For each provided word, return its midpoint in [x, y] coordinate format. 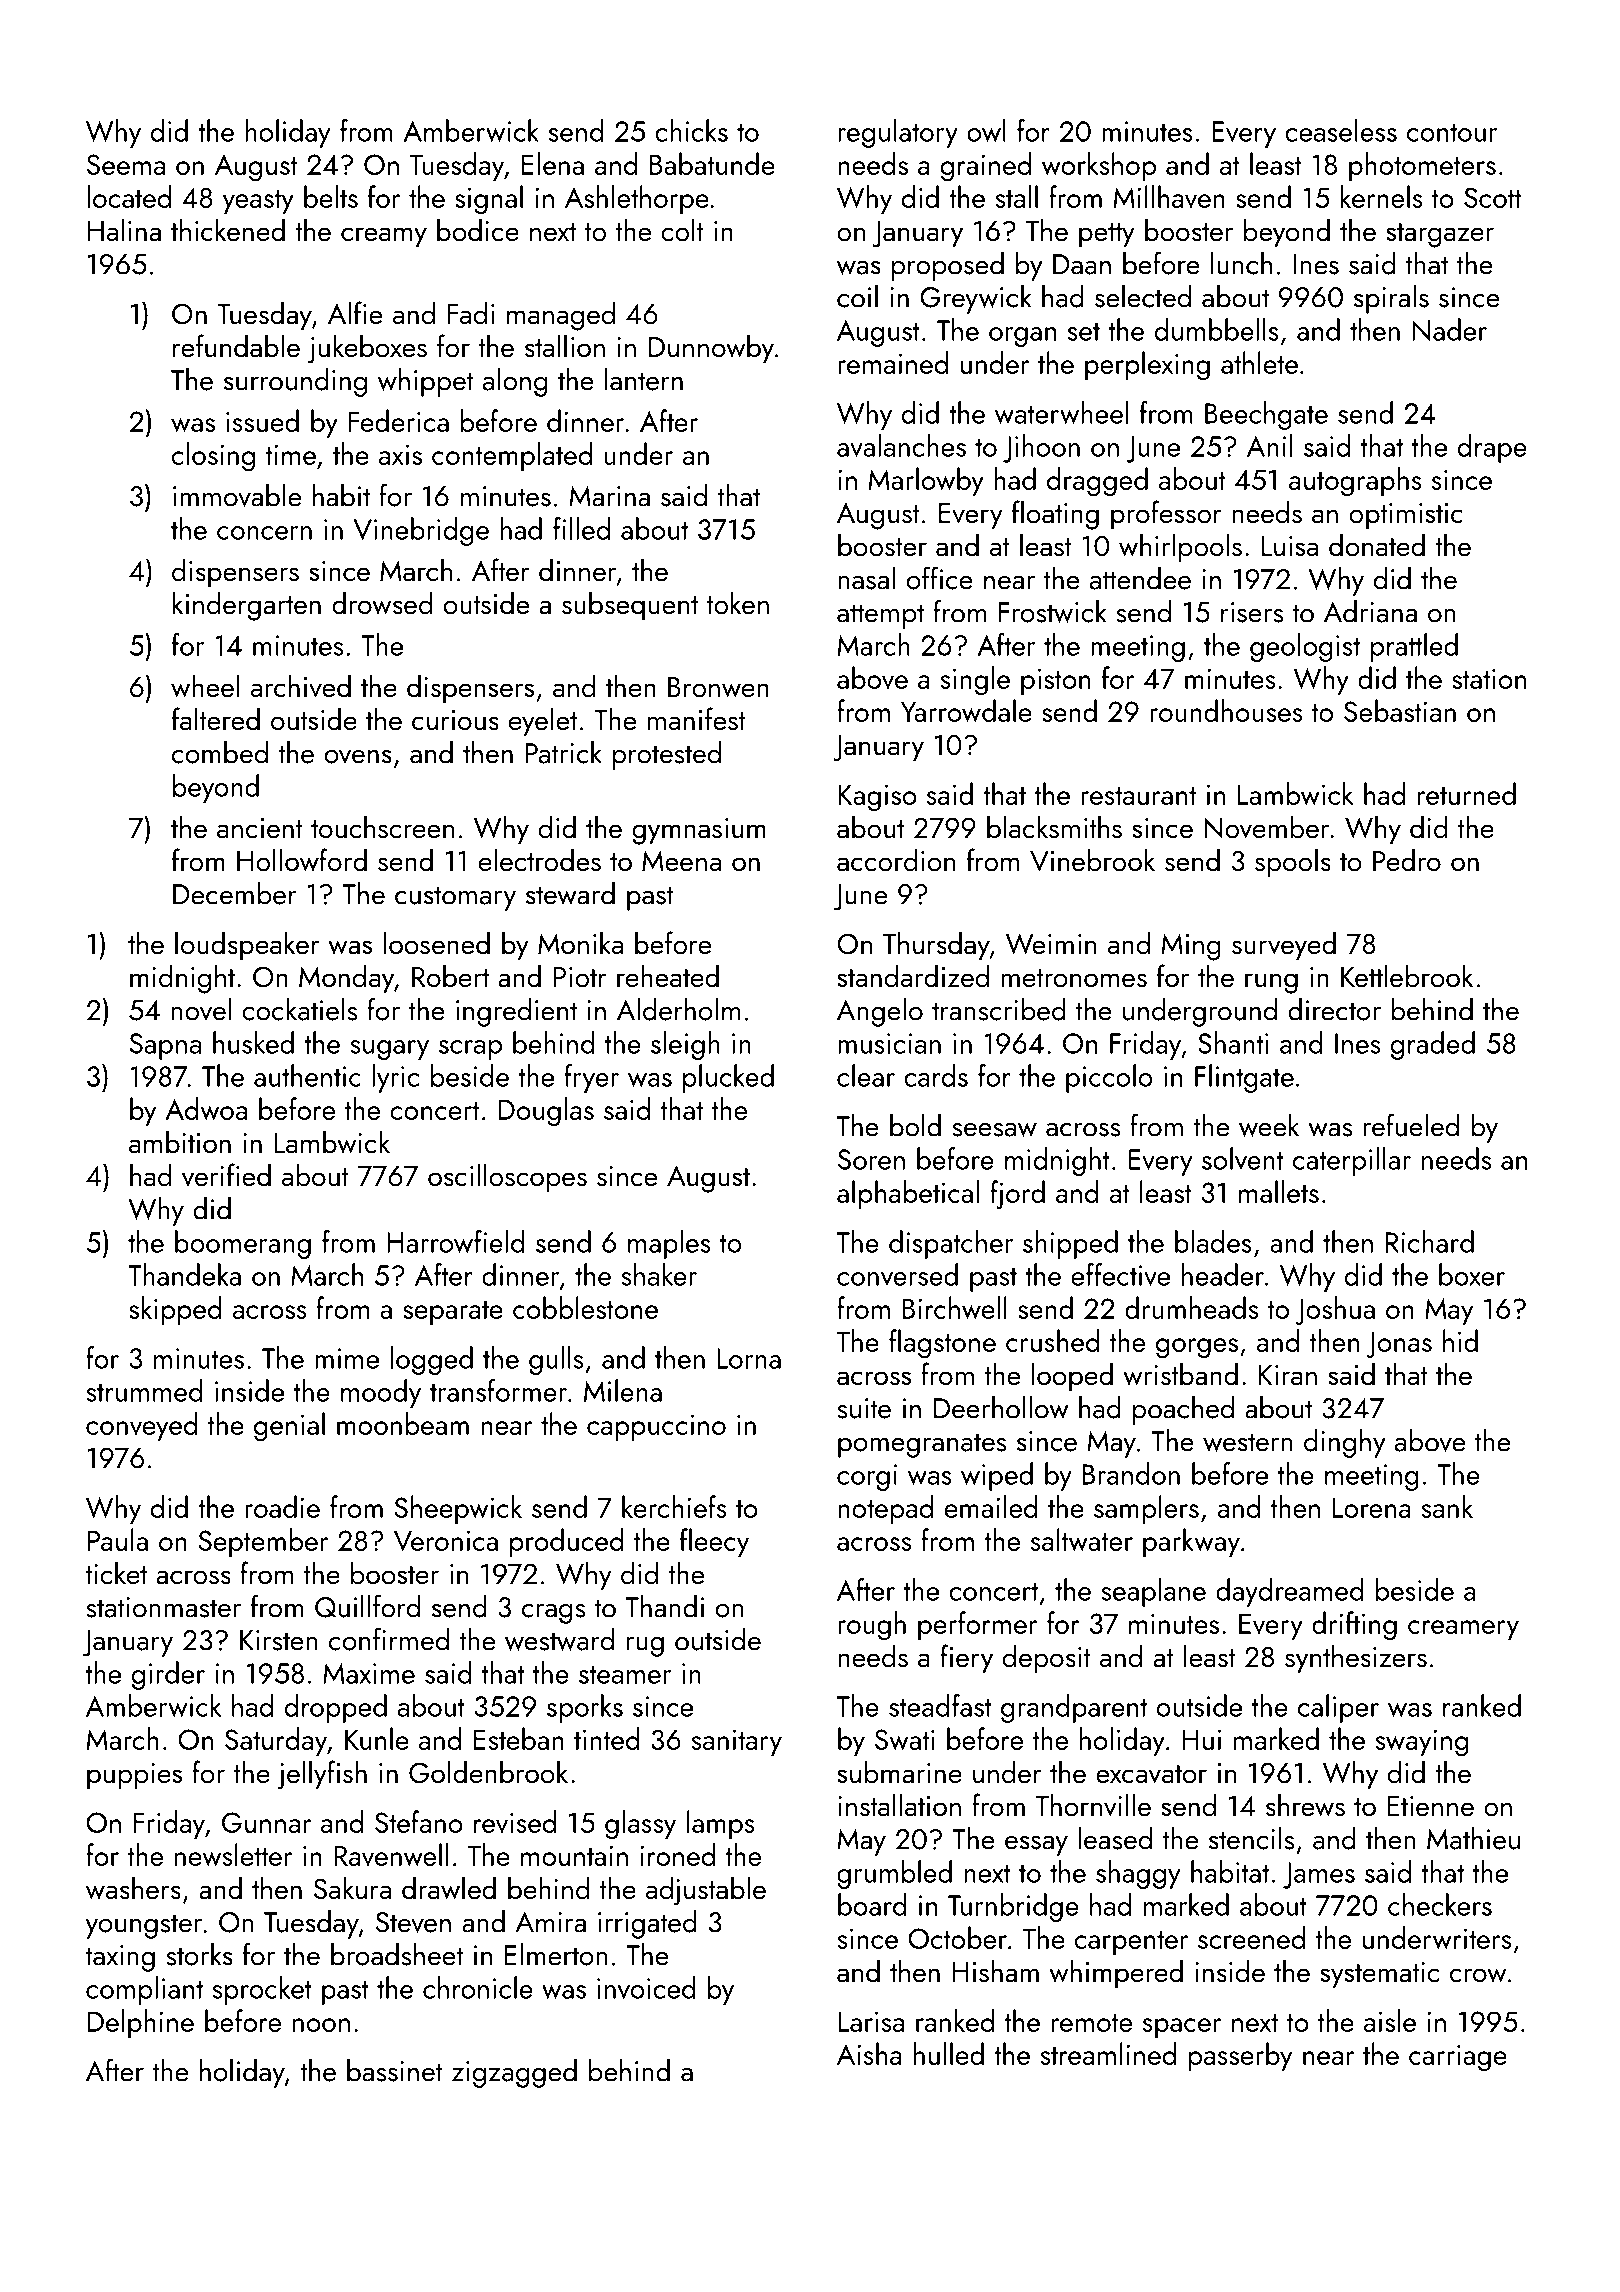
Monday [346, 979]
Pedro [1407, 859]
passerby [1240, 2056]
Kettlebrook [1407, 976]
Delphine [141, 2023]
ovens [358, 757]
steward [570, 893]
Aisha [869, 2053]
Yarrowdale [966, 710]
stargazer [1440, 235]
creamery [1463, 1630]
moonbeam [403, 1423]
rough [872, 1626]
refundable [236, 346]
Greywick [975, 299]
